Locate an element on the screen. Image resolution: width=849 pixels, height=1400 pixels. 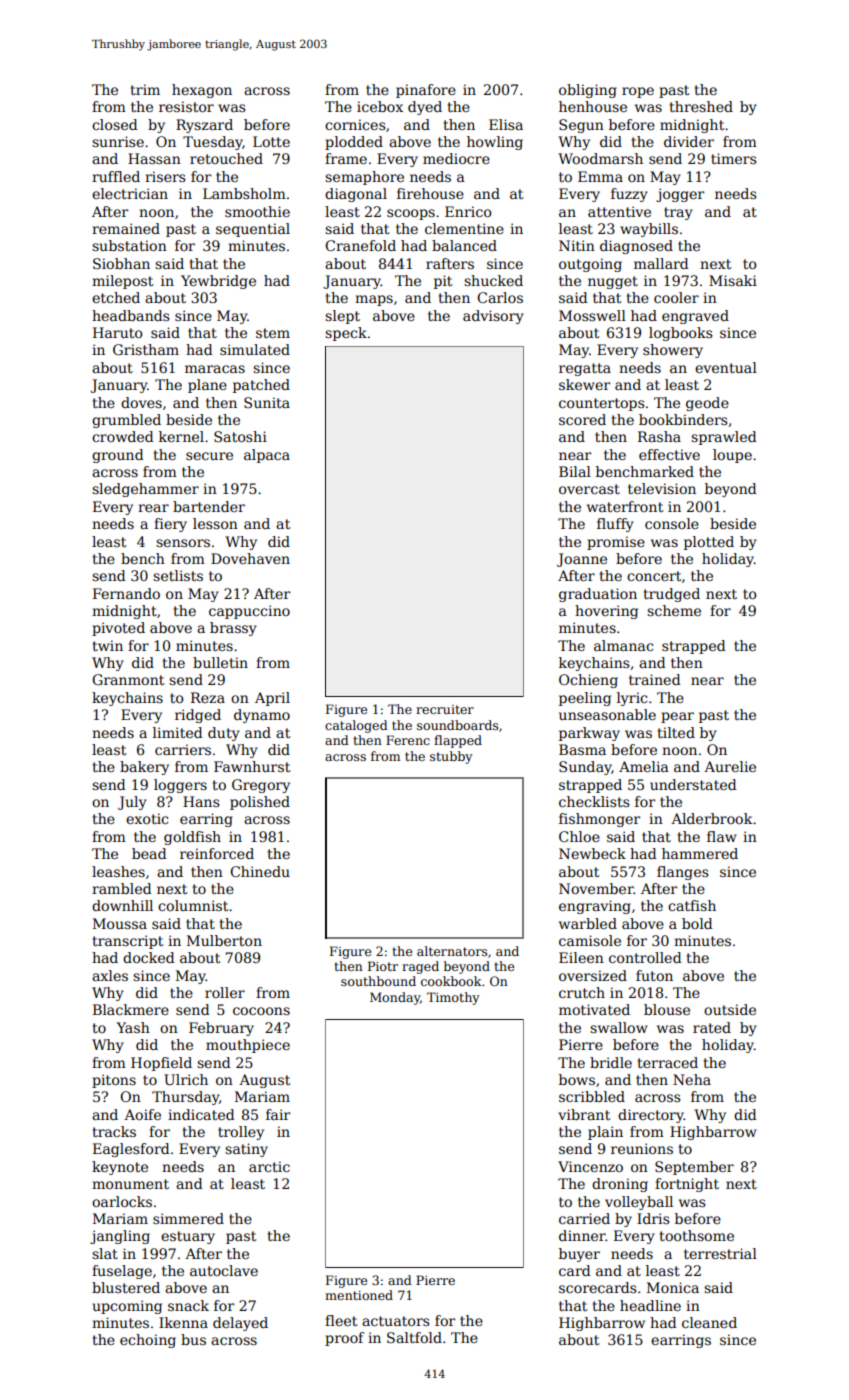
autoclave is located at coordinates (224, 1270).
